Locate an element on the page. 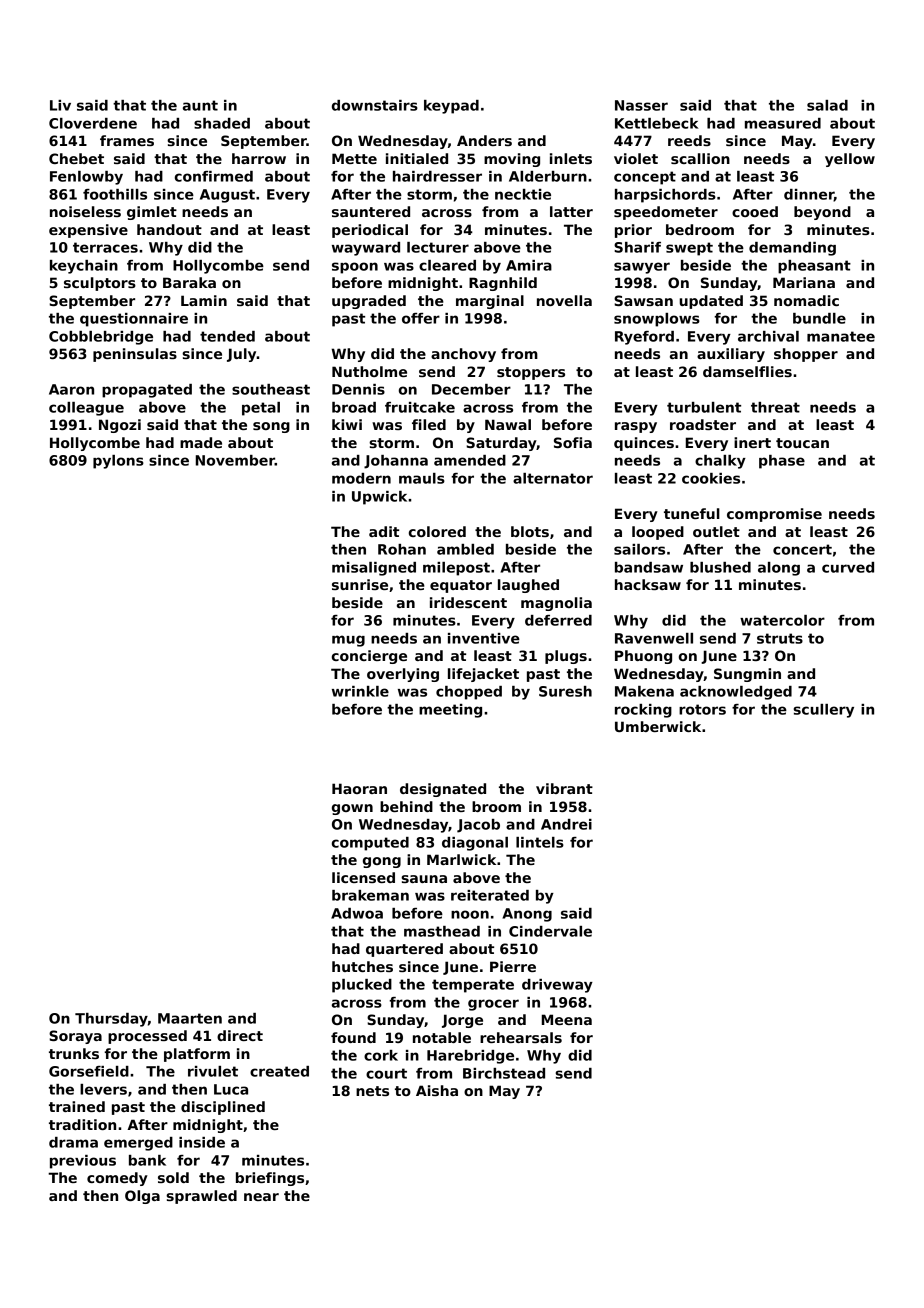 The image size is (924, 1308). sprawled is located at coordinates (201, 1197).
